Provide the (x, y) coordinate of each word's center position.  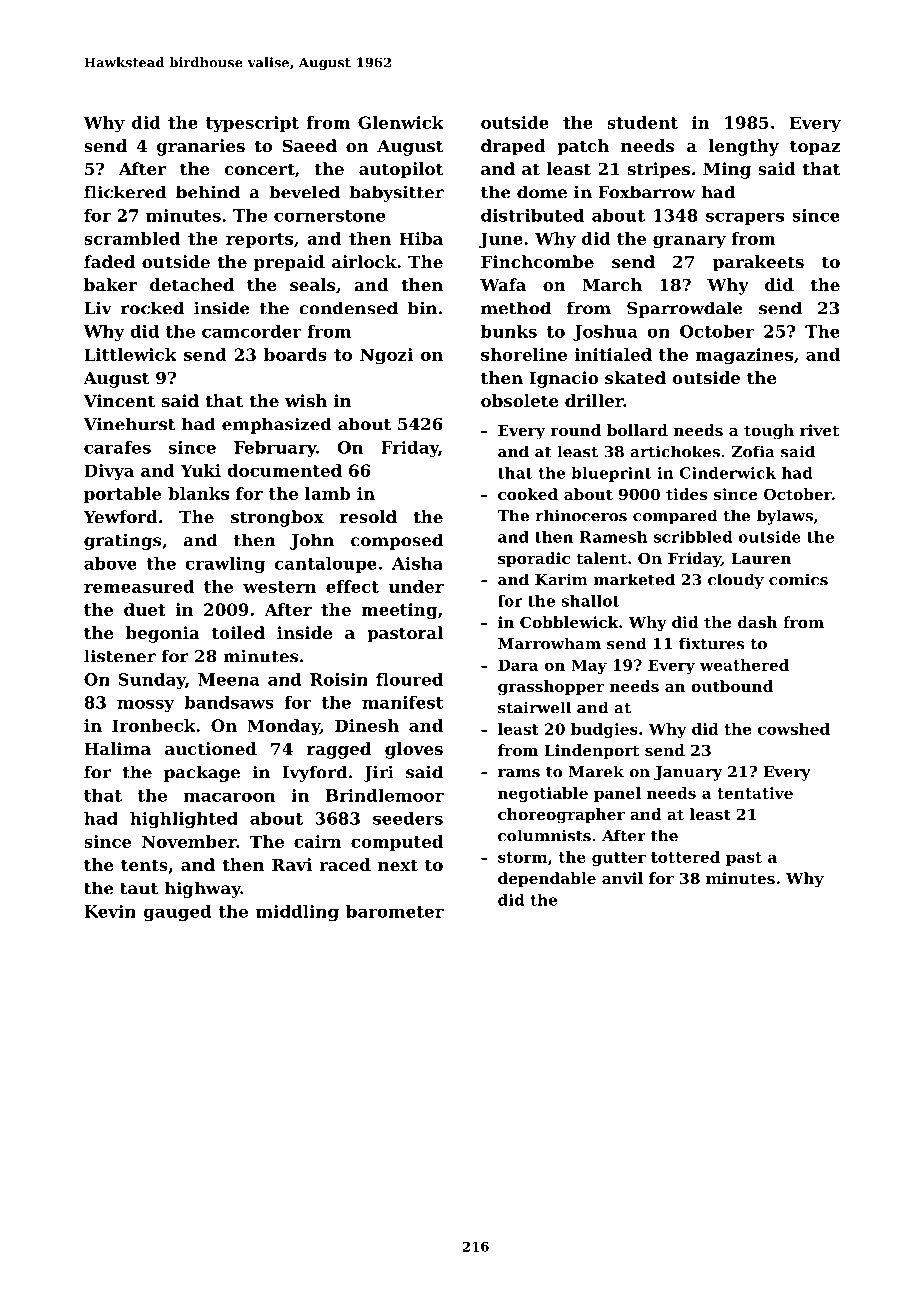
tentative (755, 793)
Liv (98, 307)
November (189, 841)
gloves (414, 750)
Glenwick (401, 122)
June (501, 240)
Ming (727, 170)
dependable (547, 879)
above (110, 563)
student (642, 122)
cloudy (736, 581)
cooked (528, 494)
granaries (201, 147)
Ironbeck (154, 725)
